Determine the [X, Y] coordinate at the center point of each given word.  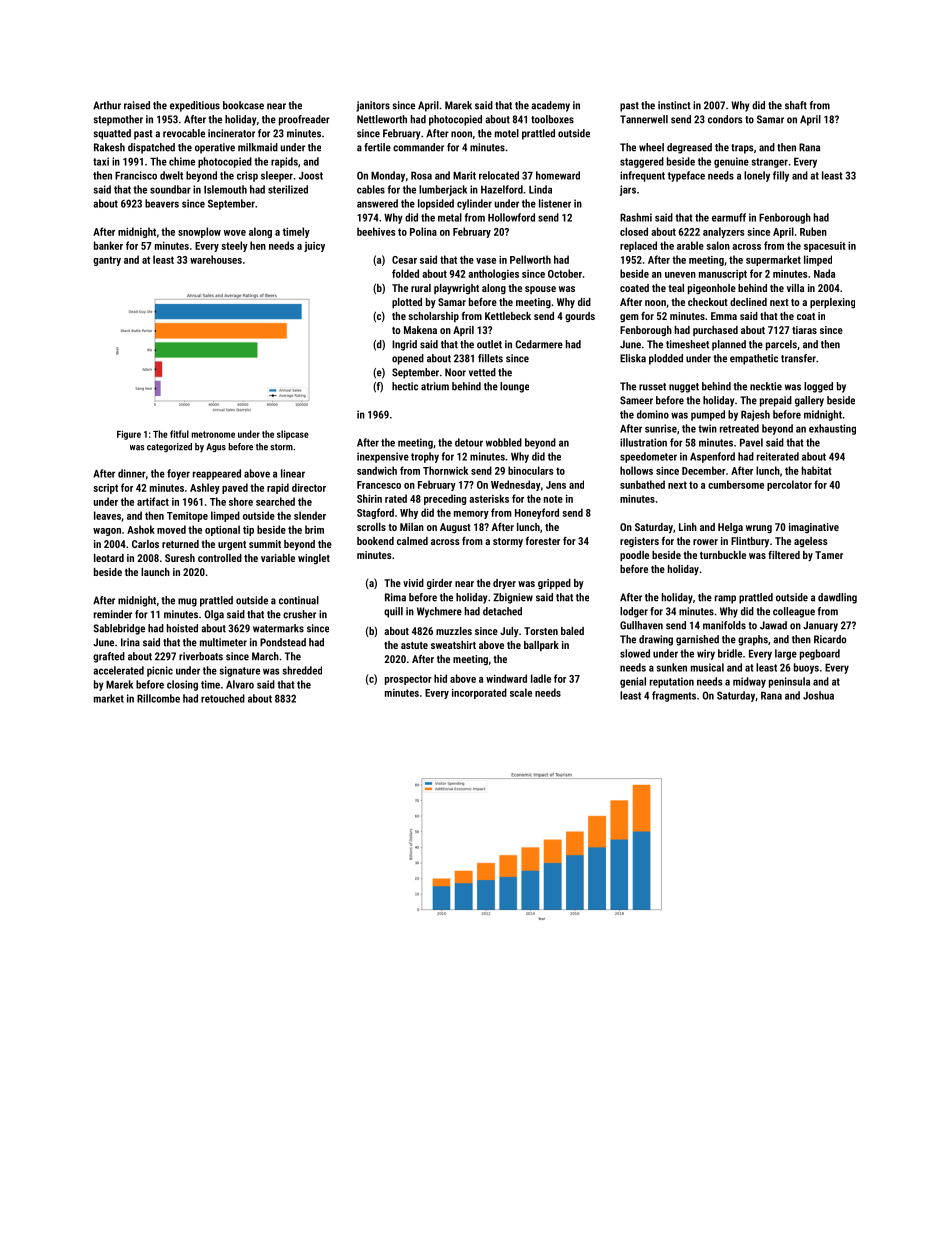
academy [550, 106]
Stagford [375, 513]
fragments [674, 696]
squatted [112, 134]
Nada [824, 273]
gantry [107, 261]
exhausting [832, 429]
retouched [223, 698]
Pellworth [530, 259]
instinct [674, 105]
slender [310, 515]
